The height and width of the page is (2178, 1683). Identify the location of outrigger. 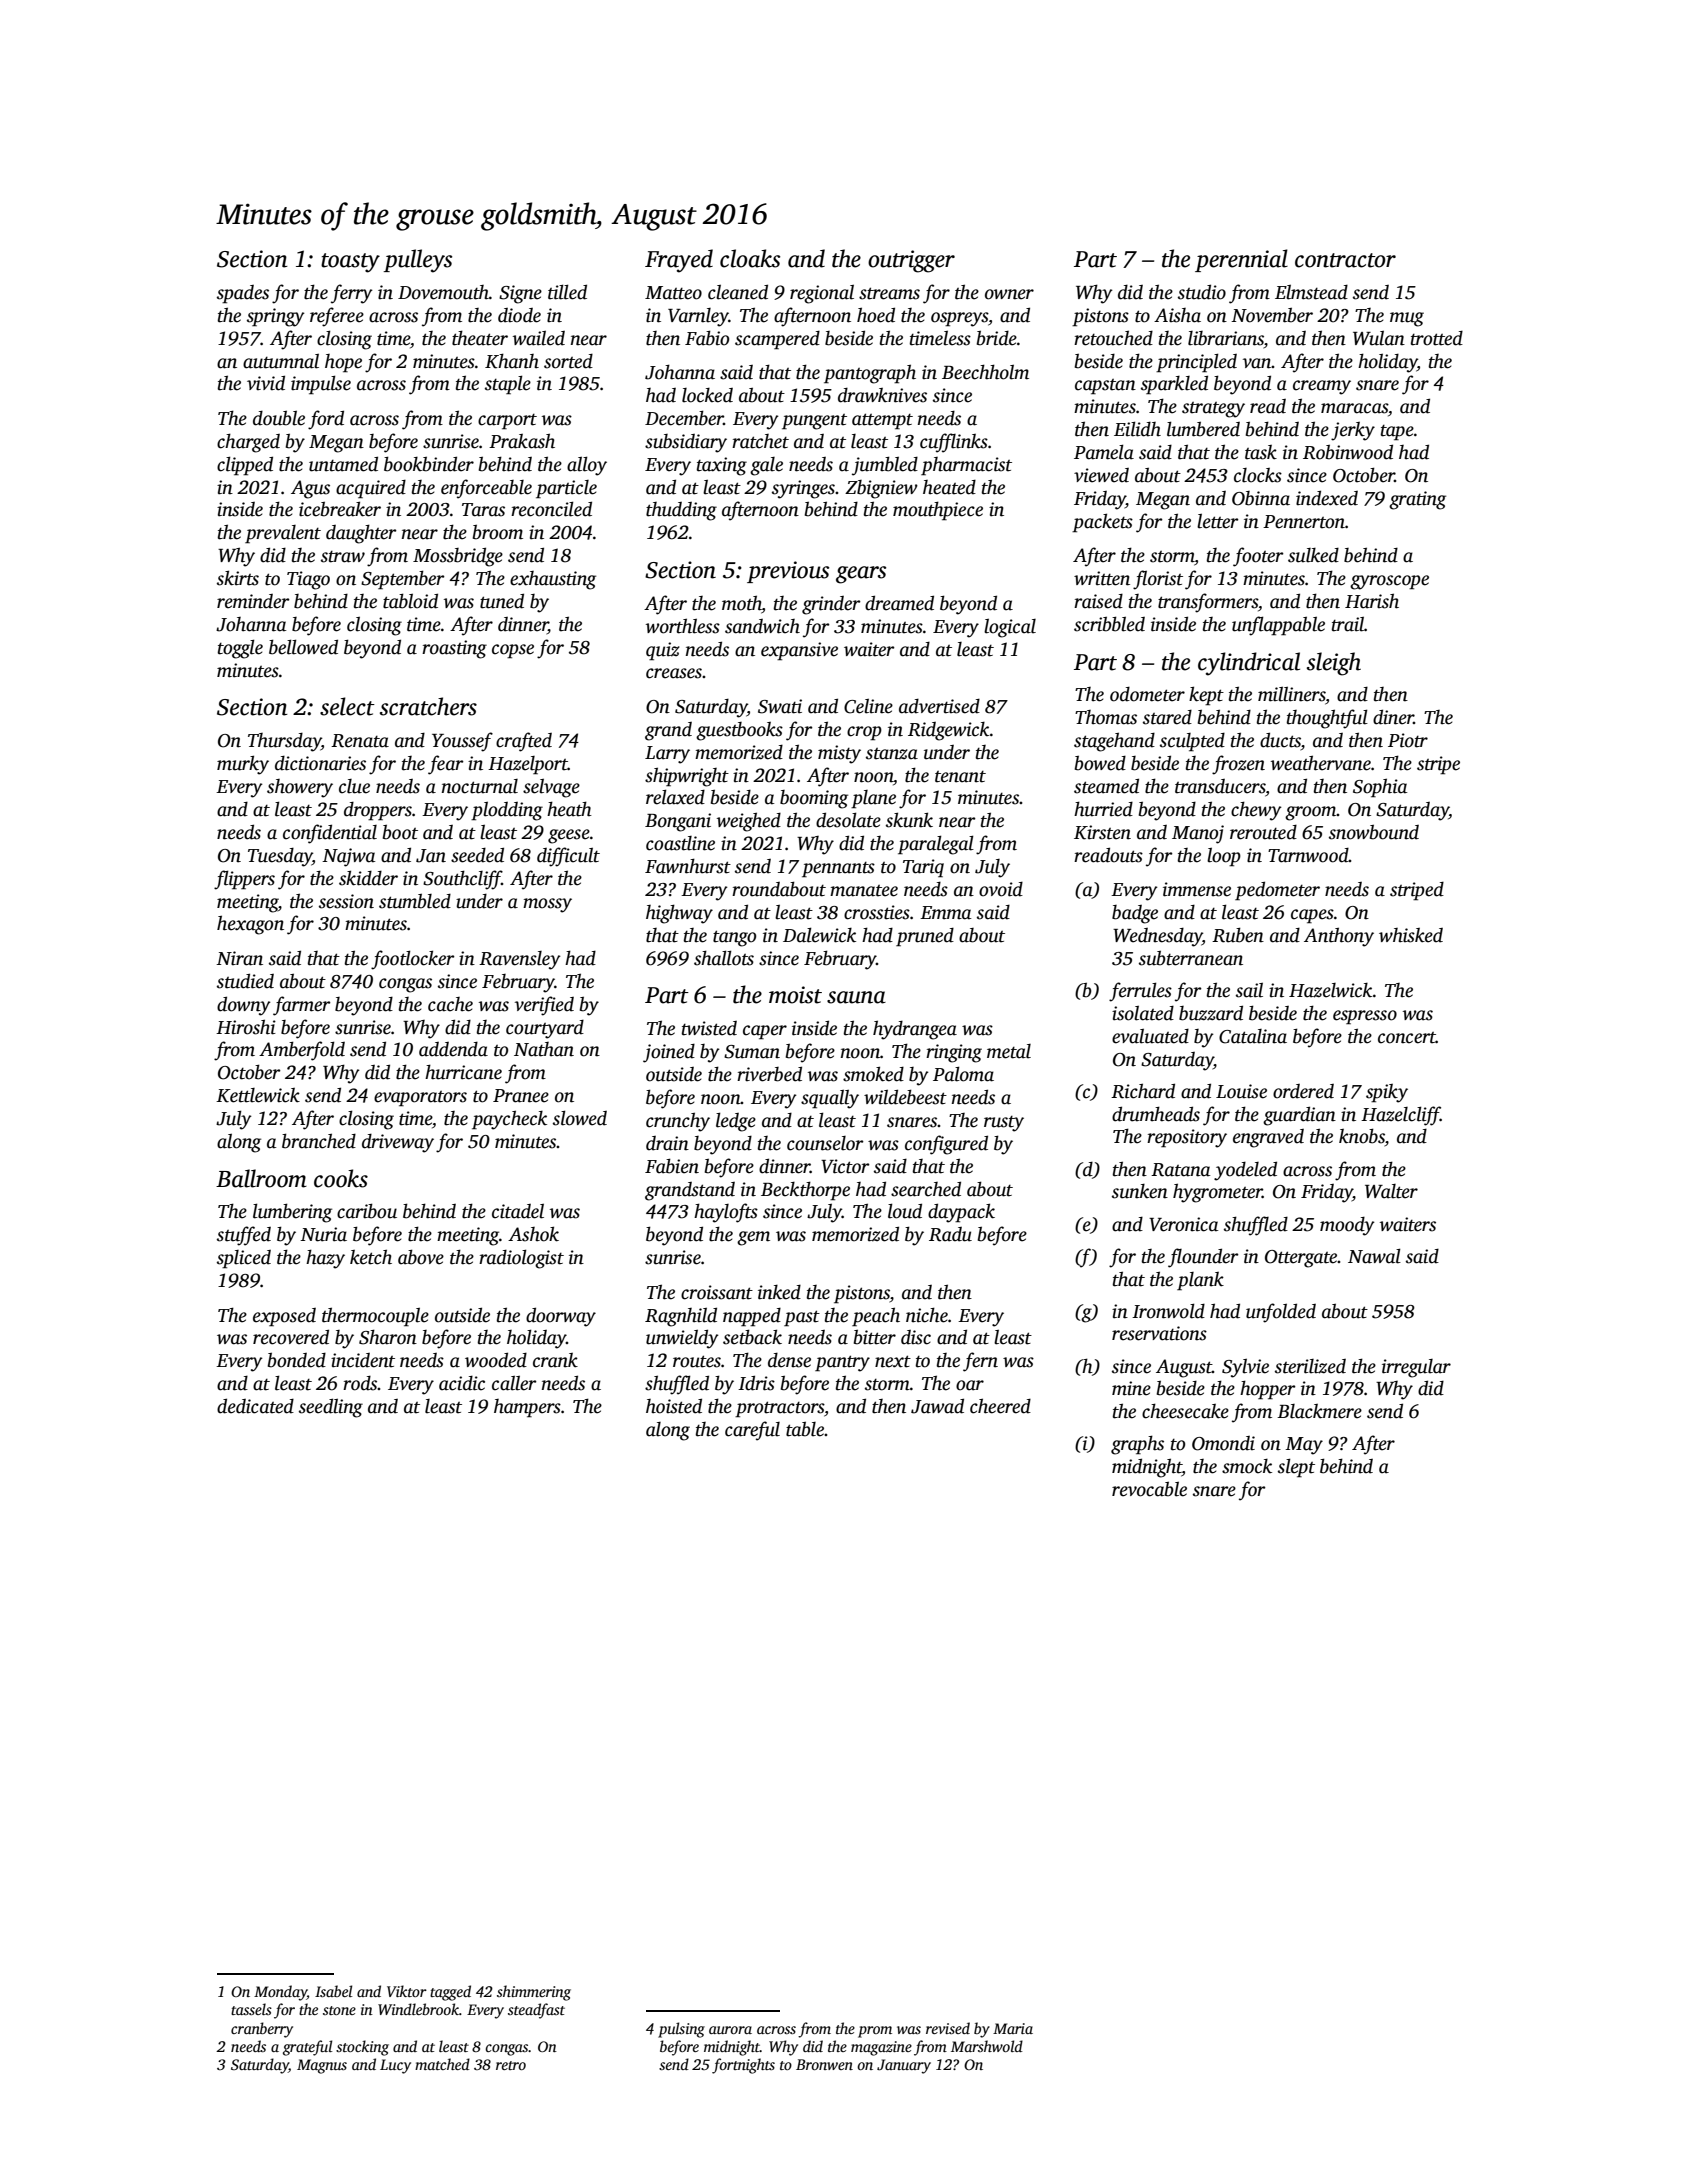
(911, 261).
